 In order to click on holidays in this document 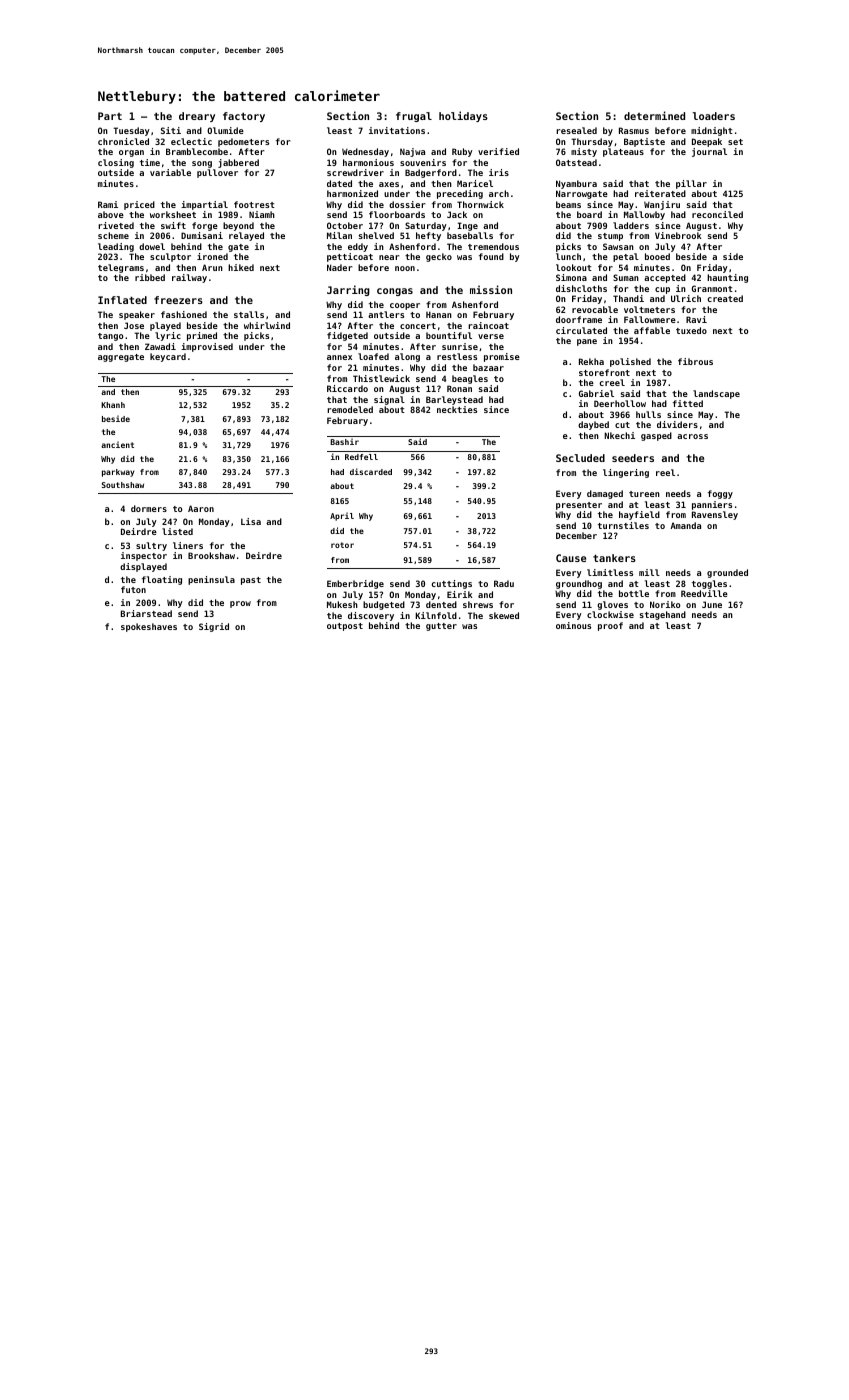, I will do `click(463, 116)`.
